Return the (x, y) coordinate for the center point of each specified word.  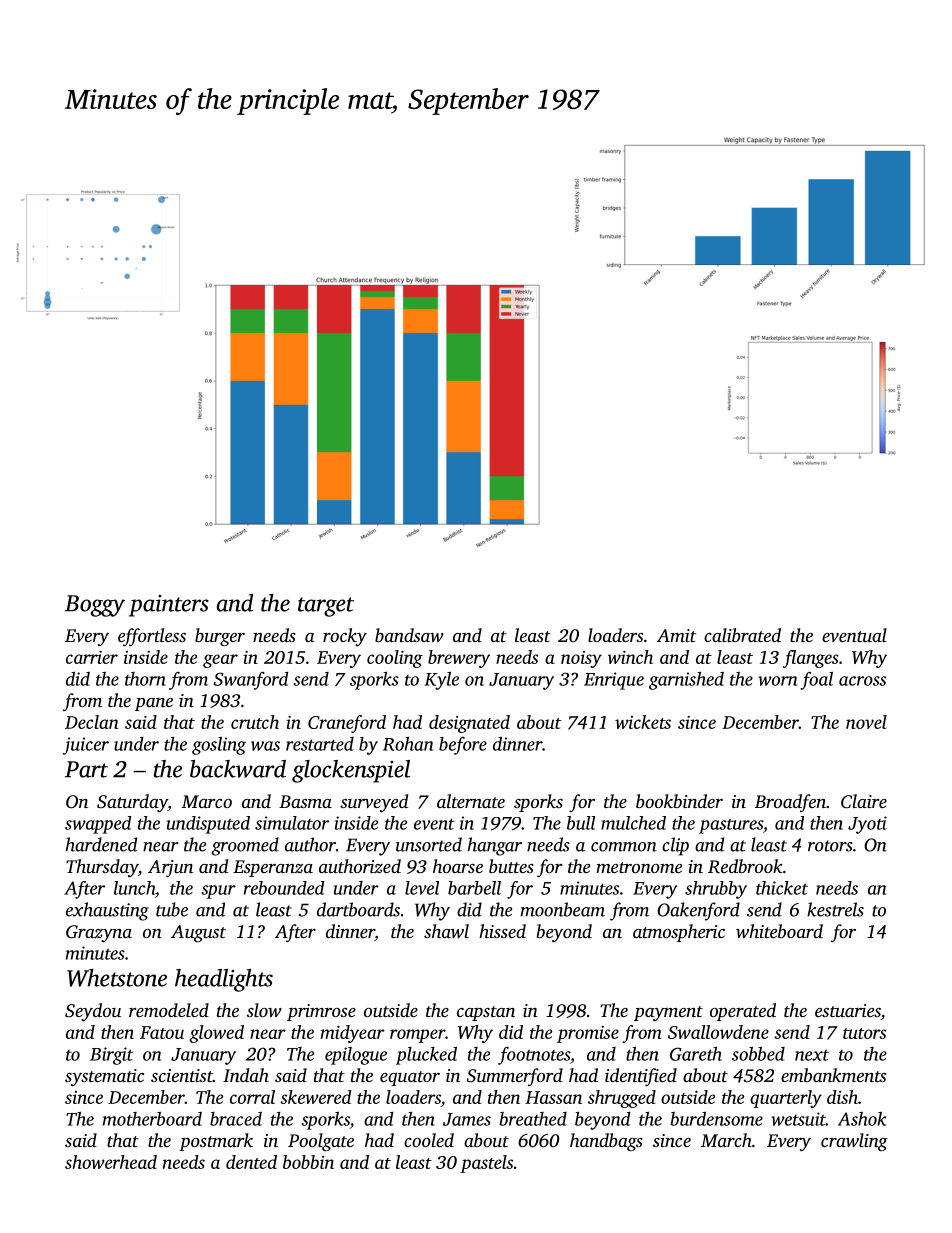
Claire (864, 801)
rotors (830, 846)
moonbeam (562, 909)
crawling (854, 1142)
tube (172, 909)
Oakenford (698, 911)
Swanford (251, 681)
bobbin (308, 1162)
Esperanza (273, 868)
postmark (216, 1142)
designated (469, 724)
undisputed (208, 825)
